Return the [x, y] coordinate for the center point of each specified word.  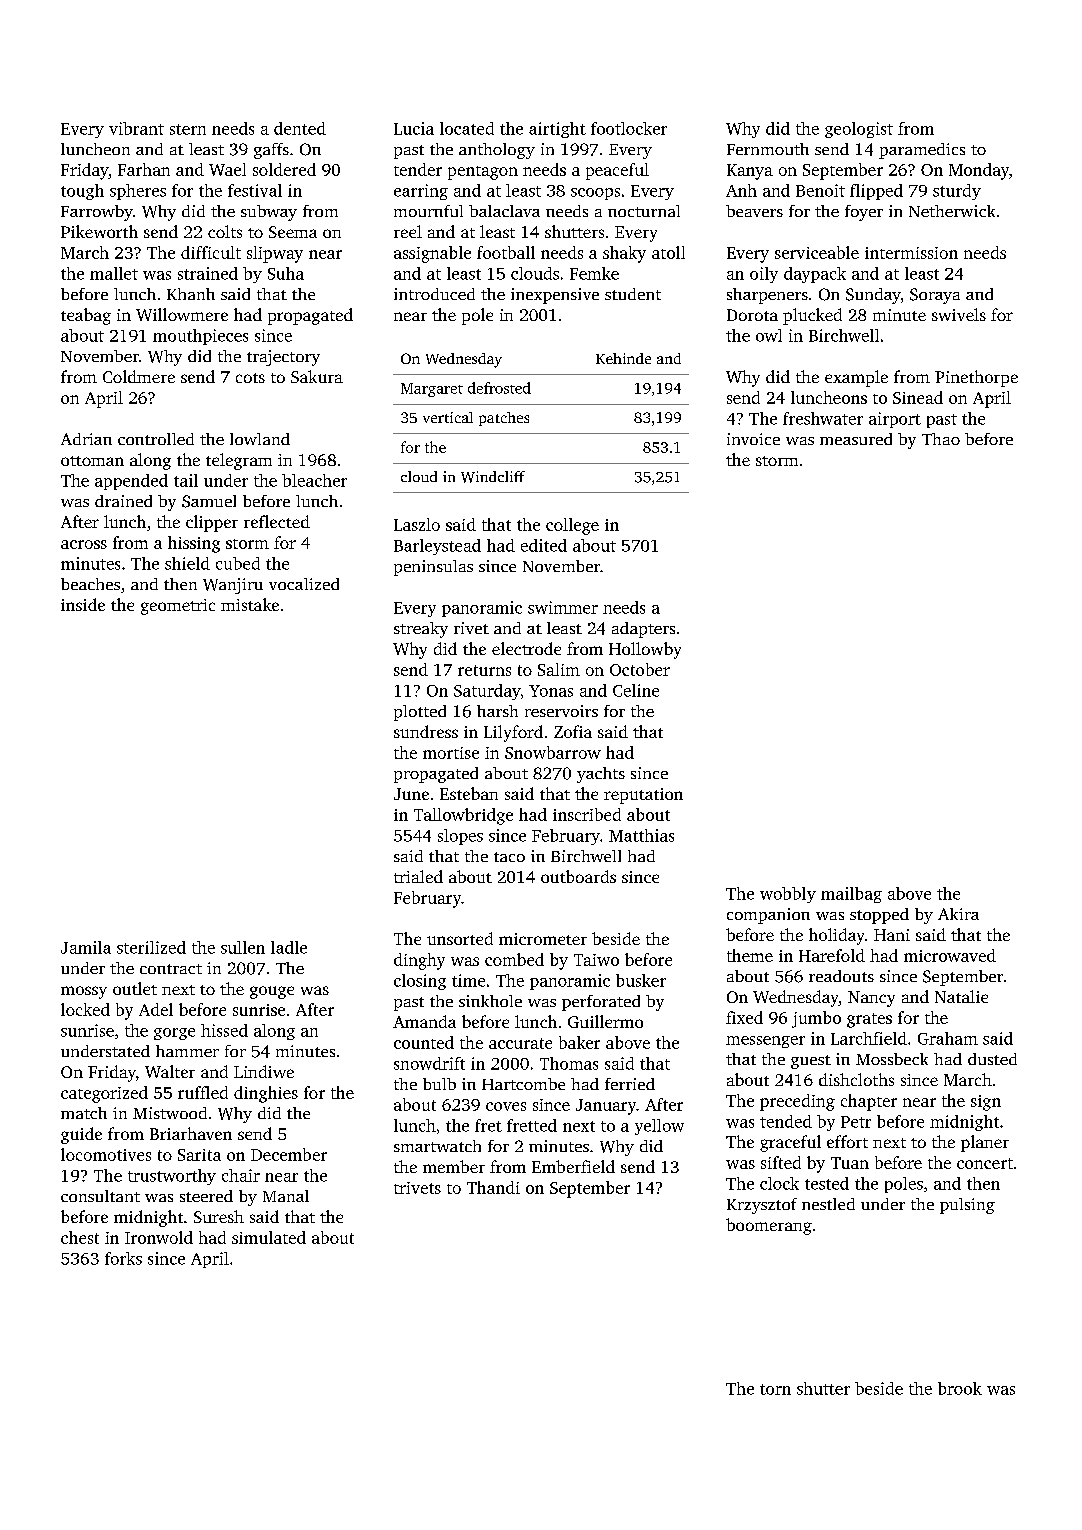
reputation [643, 796]
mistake [250, 604]
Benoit [820, 190]
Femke [594, 273]
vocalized [304, 584]
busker [641, 980]
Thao [941, 439]
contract [171, 969]
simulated [269, 1237]
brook [960, 1388]
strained [208, 273]
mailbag [851, 895]
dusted [992, 1059]
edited [544, 545]
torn [775, 1389]
